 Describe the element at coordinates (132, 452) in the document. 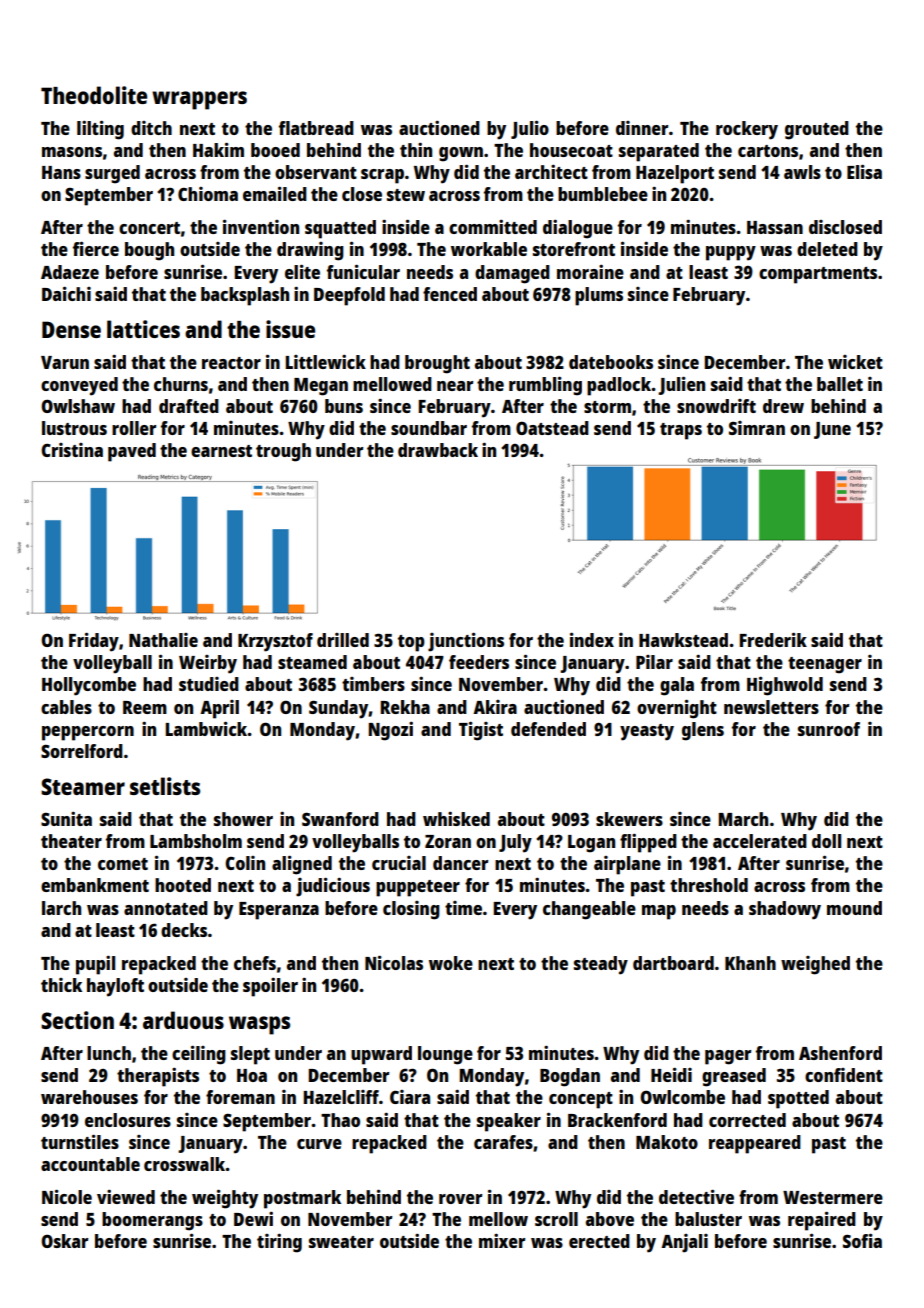

I see `paved` at that location.
